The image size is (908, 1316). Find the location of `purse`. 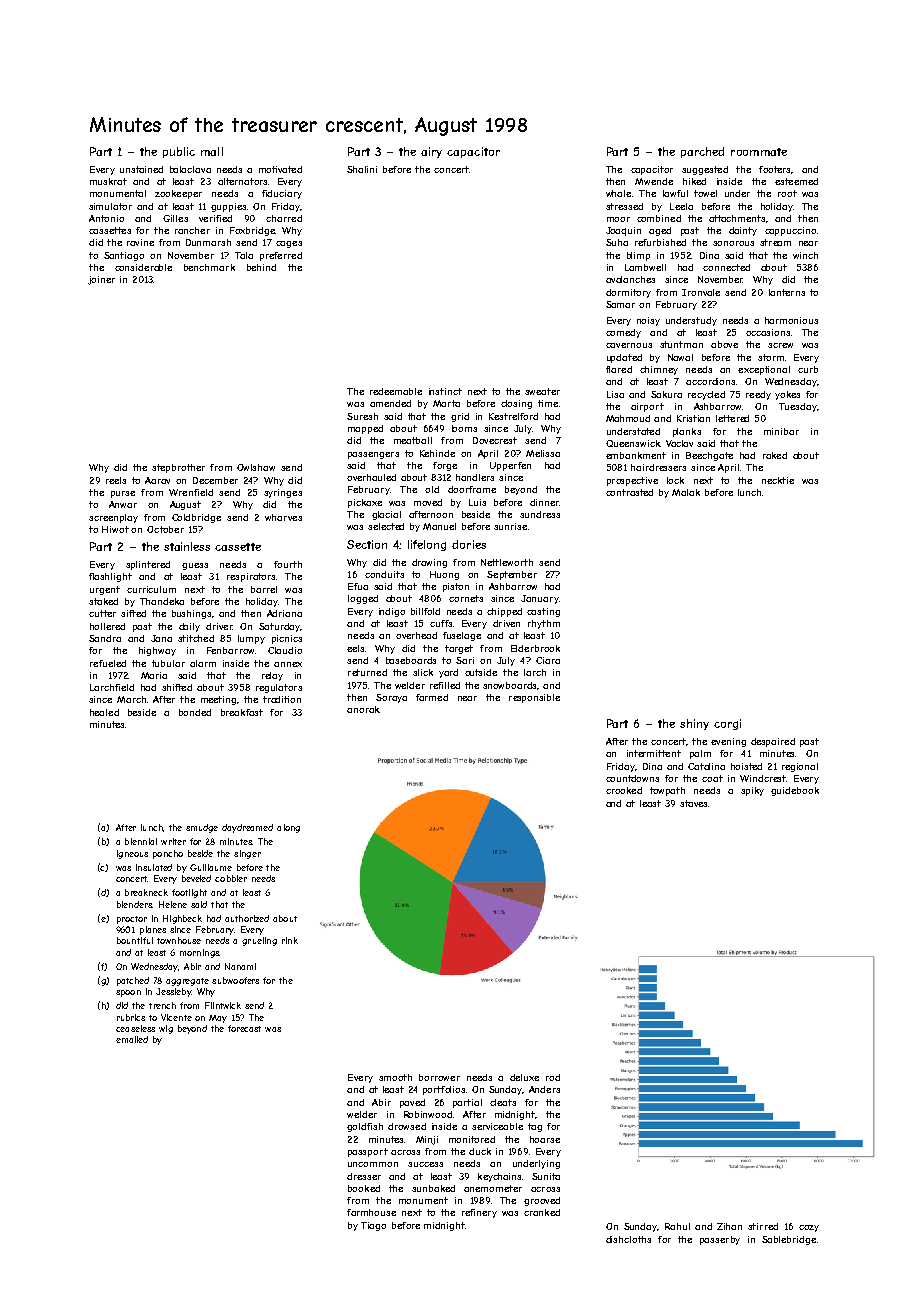

purse is located at coordinates (123, 494).
